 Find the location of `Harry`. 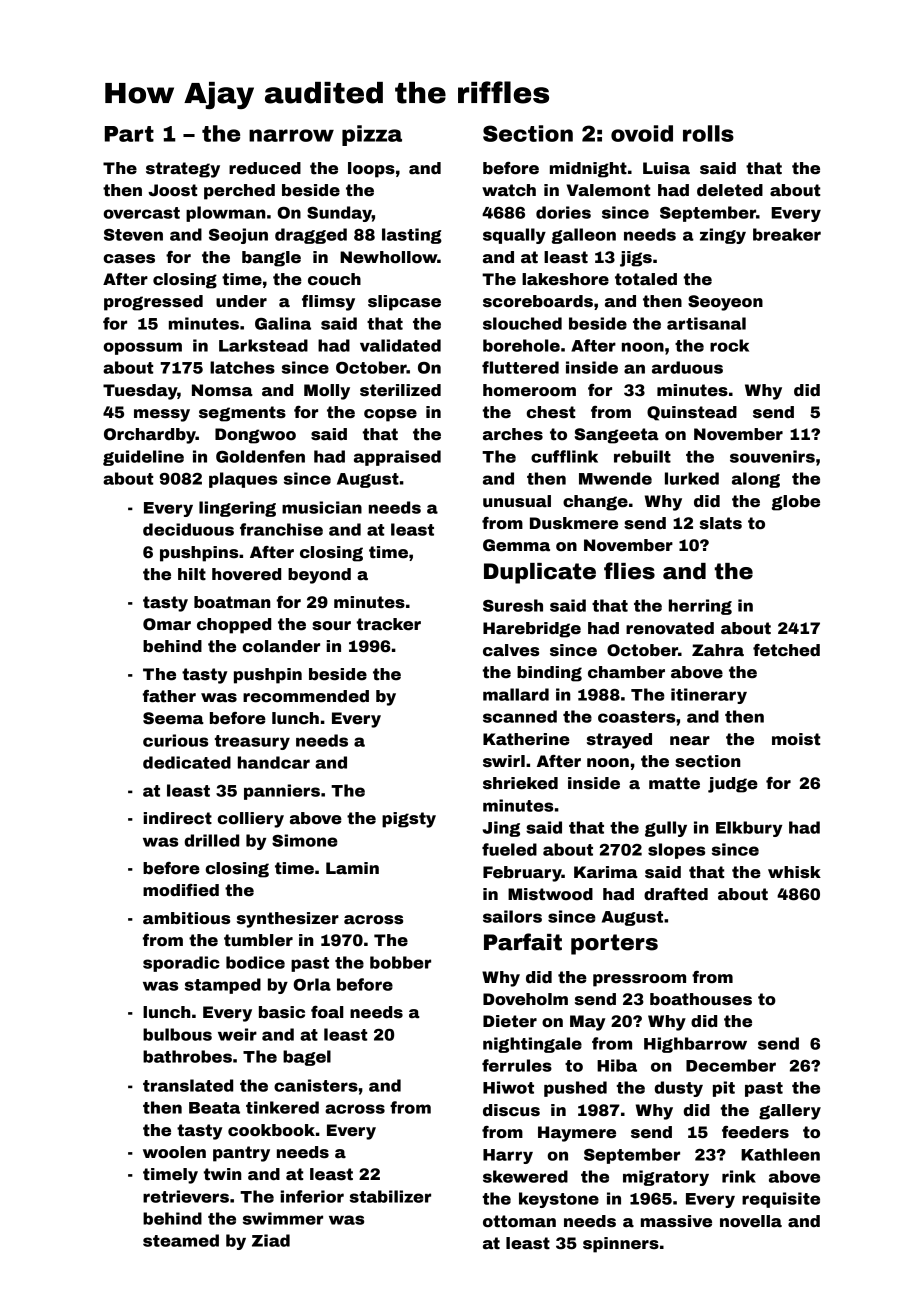

Harry is located at coordinates (508, 1156).
